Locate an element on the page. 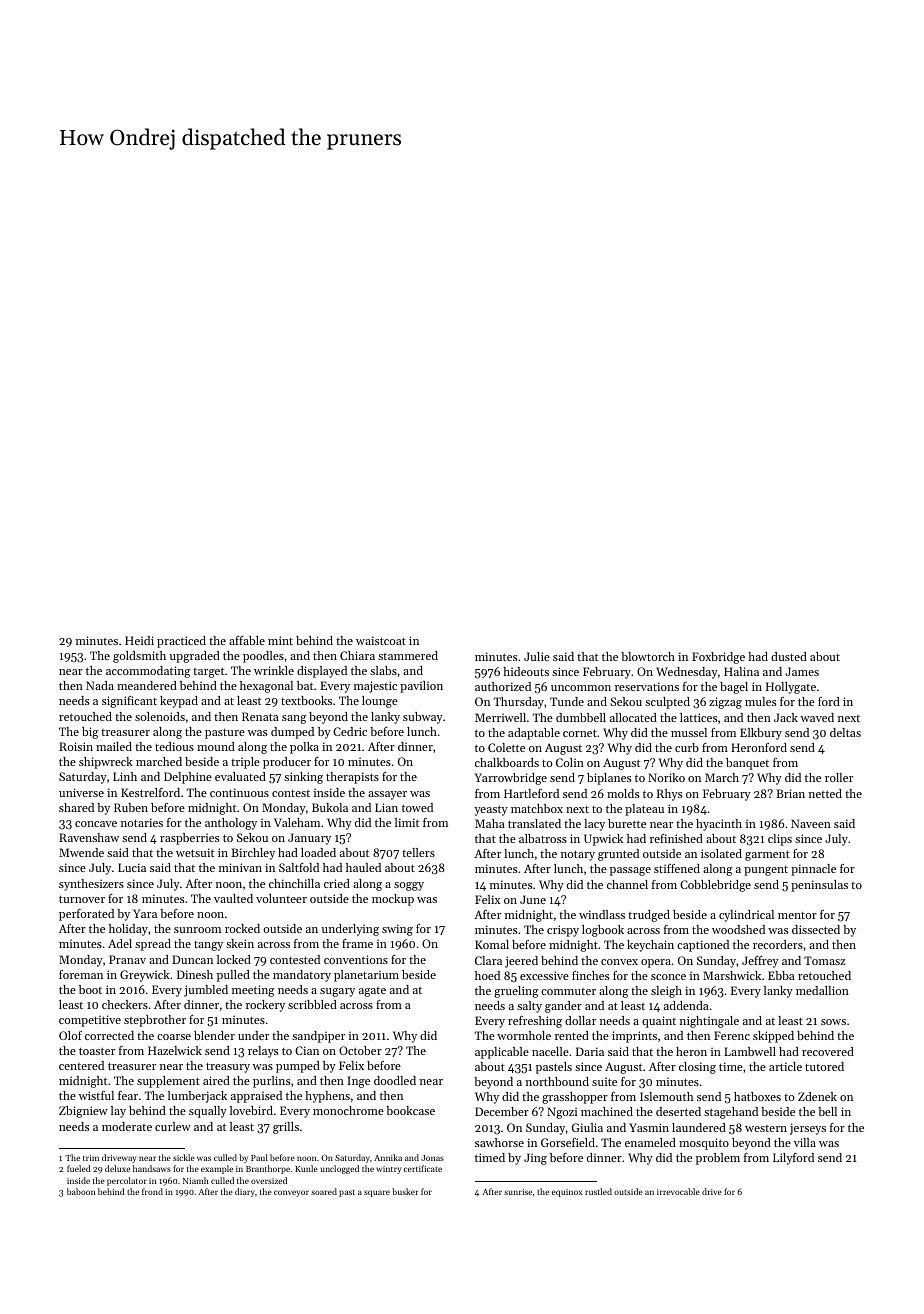 Image resolution: width=924 pixels, height=1314 pixels. example is located at coordinates (217, 1169).
